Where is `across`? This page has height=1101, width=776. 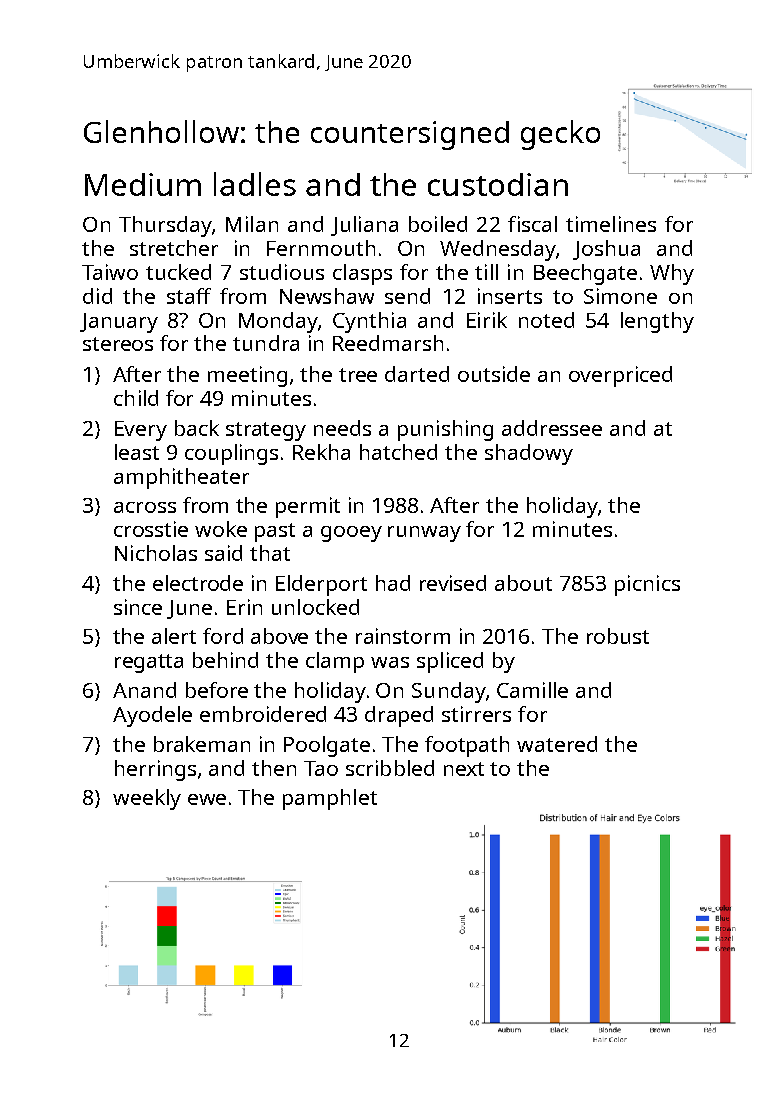 across is located at coordinates (145, 507).
